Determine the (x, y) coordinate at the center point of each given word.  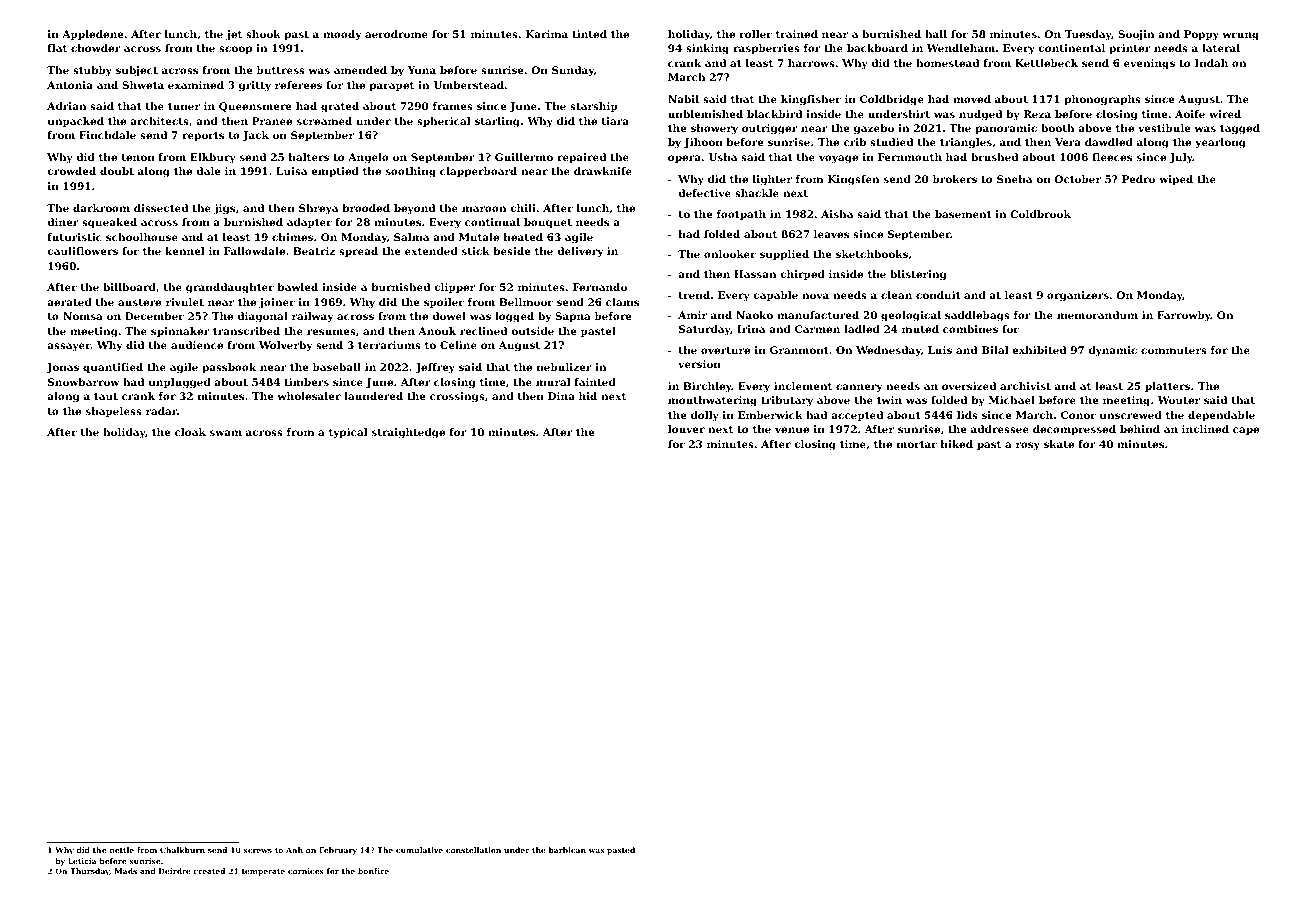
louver (686, 429)
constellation (473, 850)
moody (342, 35)
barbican (567, 850)
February (338, 851)
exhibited (1039, 350)
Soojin (1136, 35)
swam (226, 433)
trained (797, 34)
